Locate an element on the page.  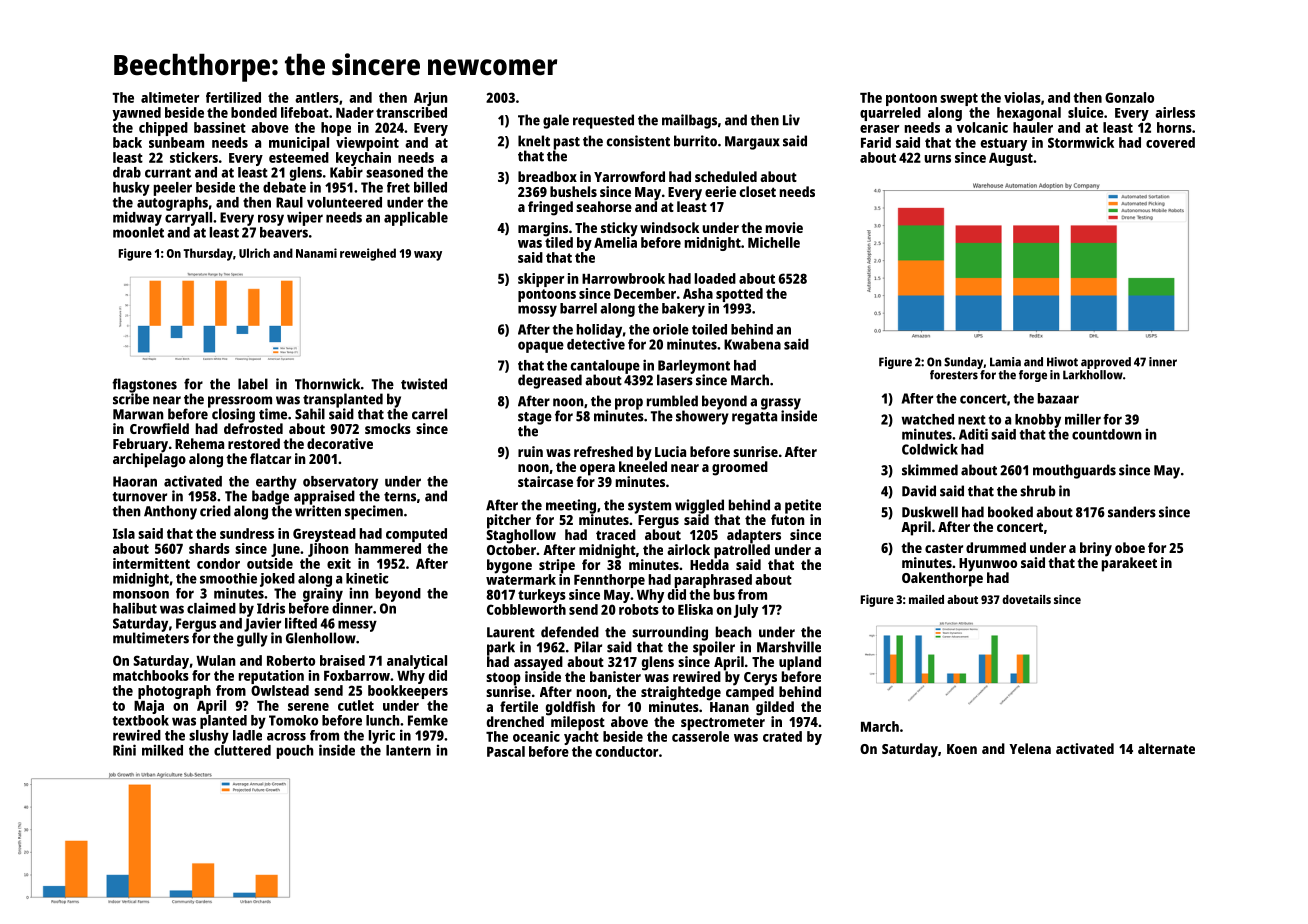
Larkhollow is located at coordinates (1093, 375).
